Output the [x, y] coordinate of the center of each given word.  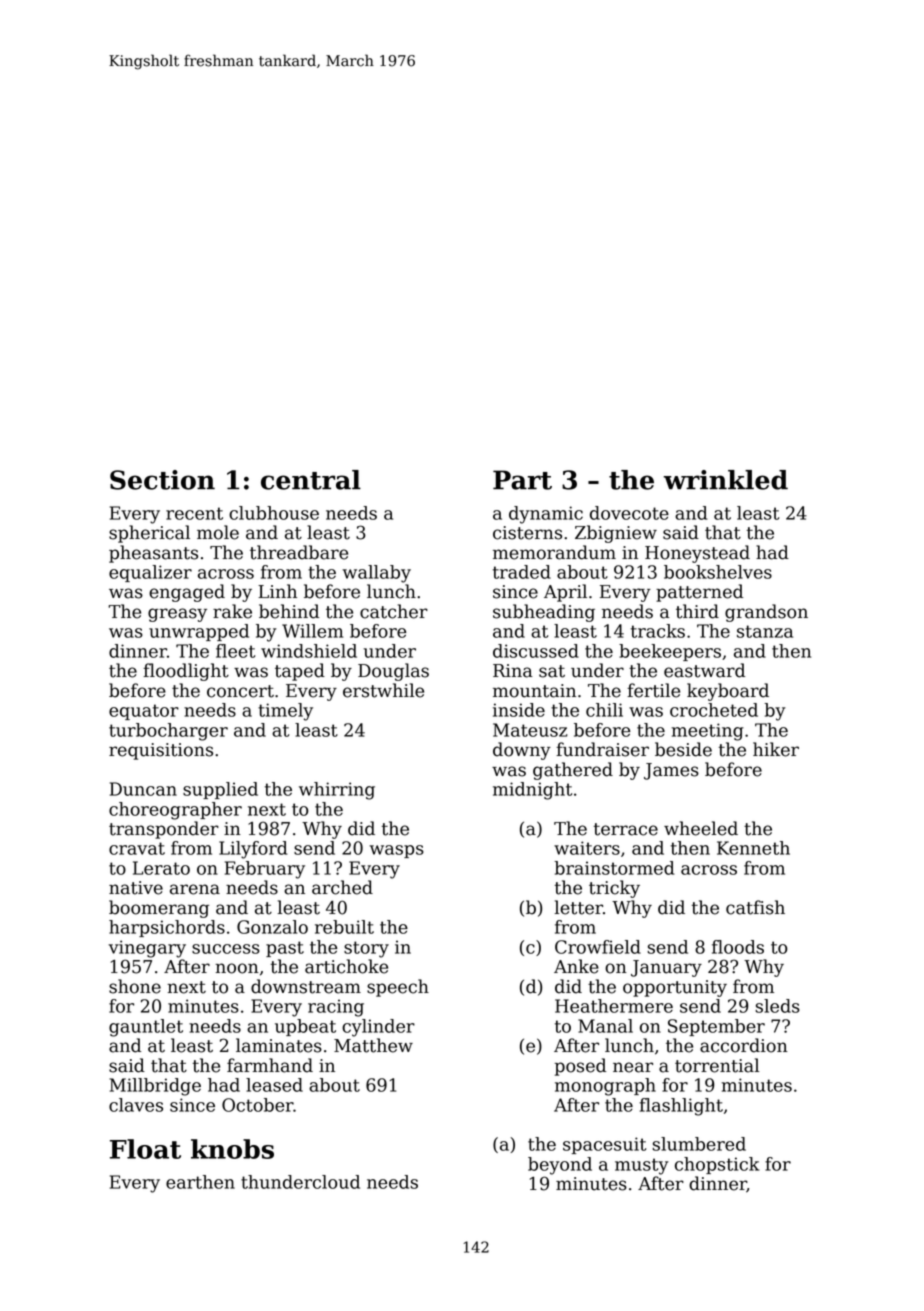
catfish [755, 907]
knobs [232, 1149]
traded [522, 572]
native [136, 888]
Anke [576, 966]
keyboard [728, 692]
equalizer [150, 573]
